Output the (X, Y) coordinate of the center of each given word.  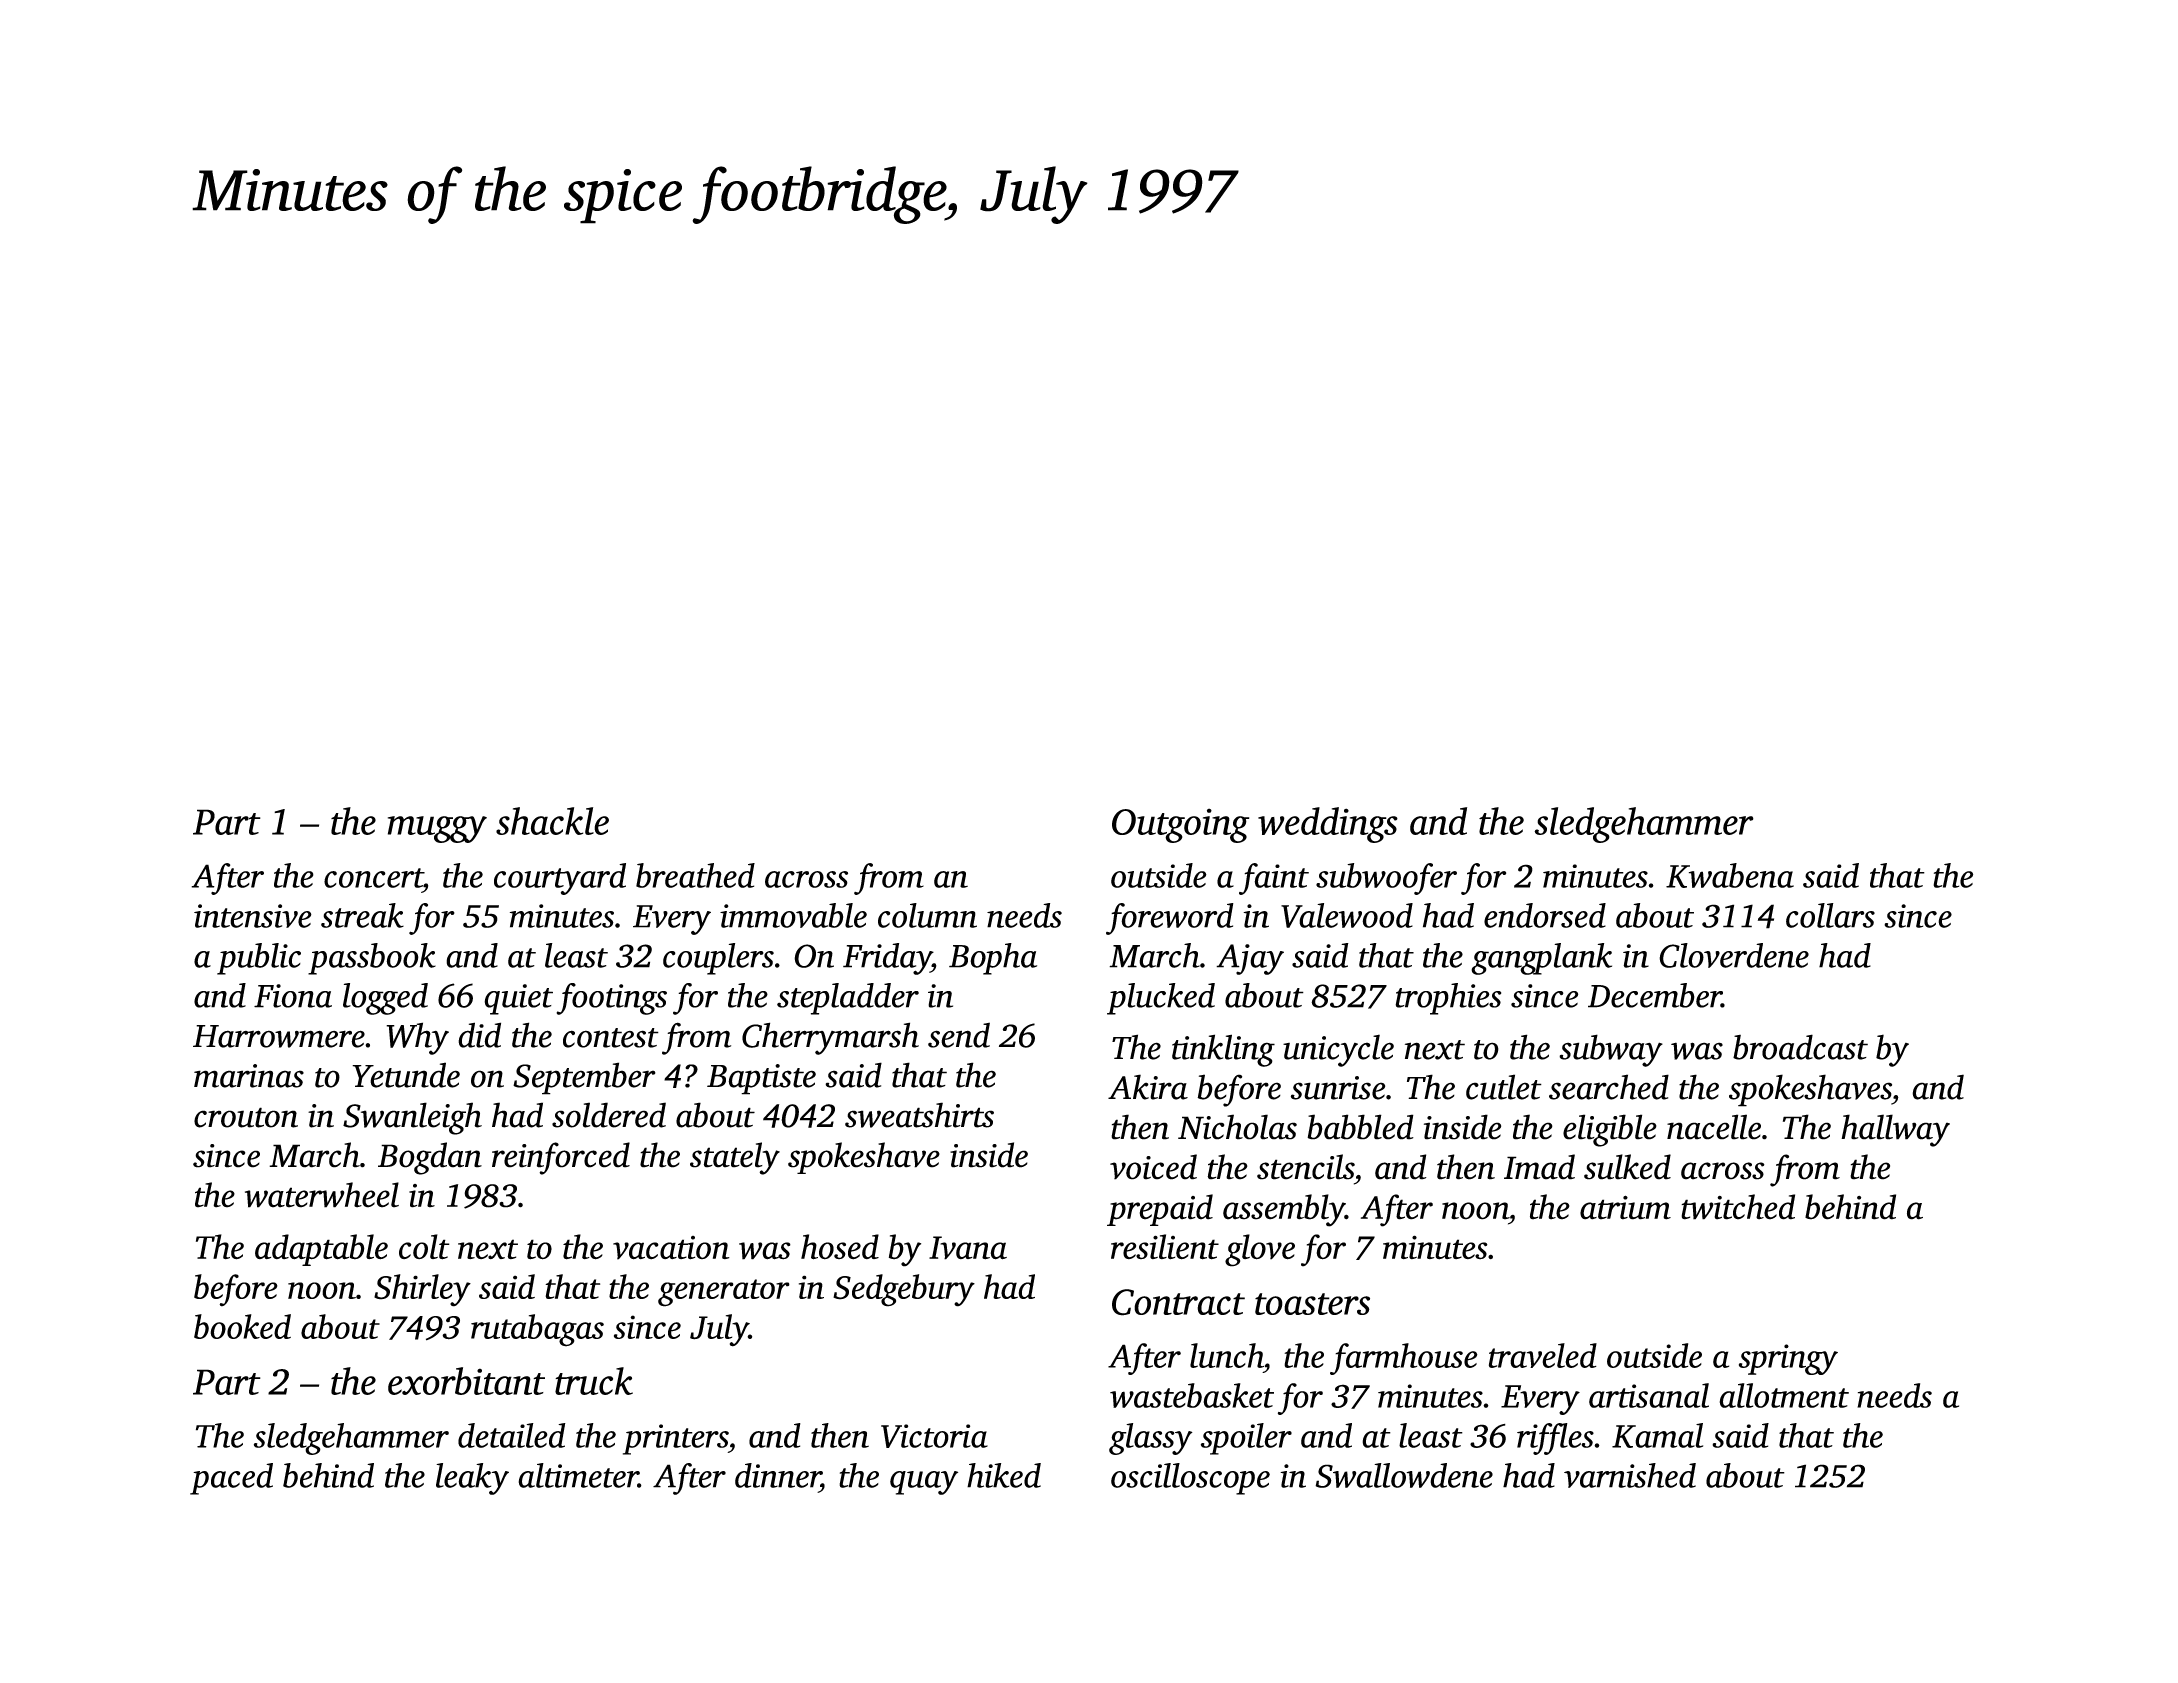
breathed (695, 875)
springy (1788, 1359)
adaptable (321, 1250)
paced (231, 1479)
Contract (1178, 1302)
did (479, 1035)
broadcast (1800, 1047)
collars (1830, 915)
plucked (1161, 999)
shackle (552, 821)
